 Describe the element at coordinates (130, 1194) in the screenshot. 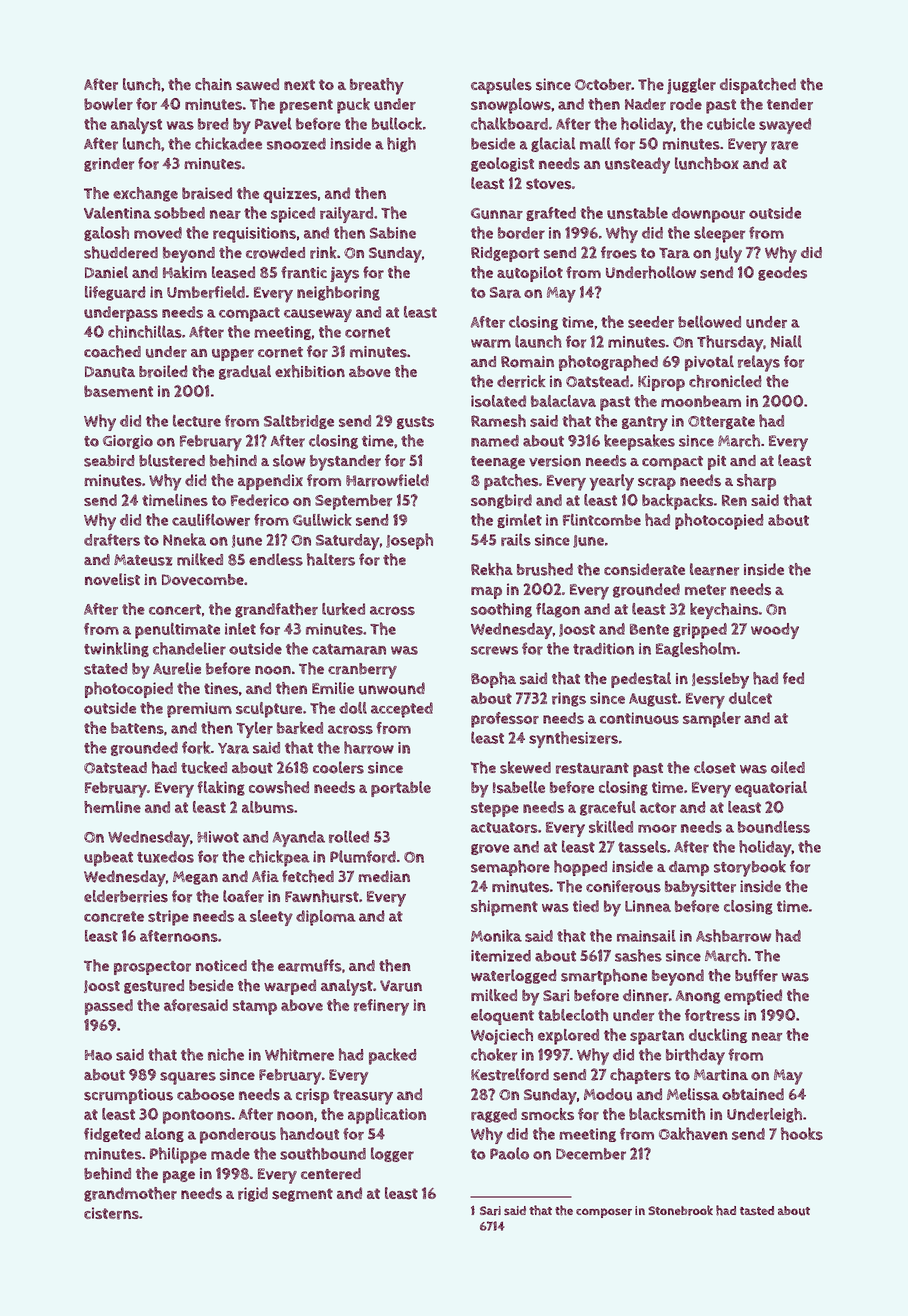

I see `grandmother` at that location.
